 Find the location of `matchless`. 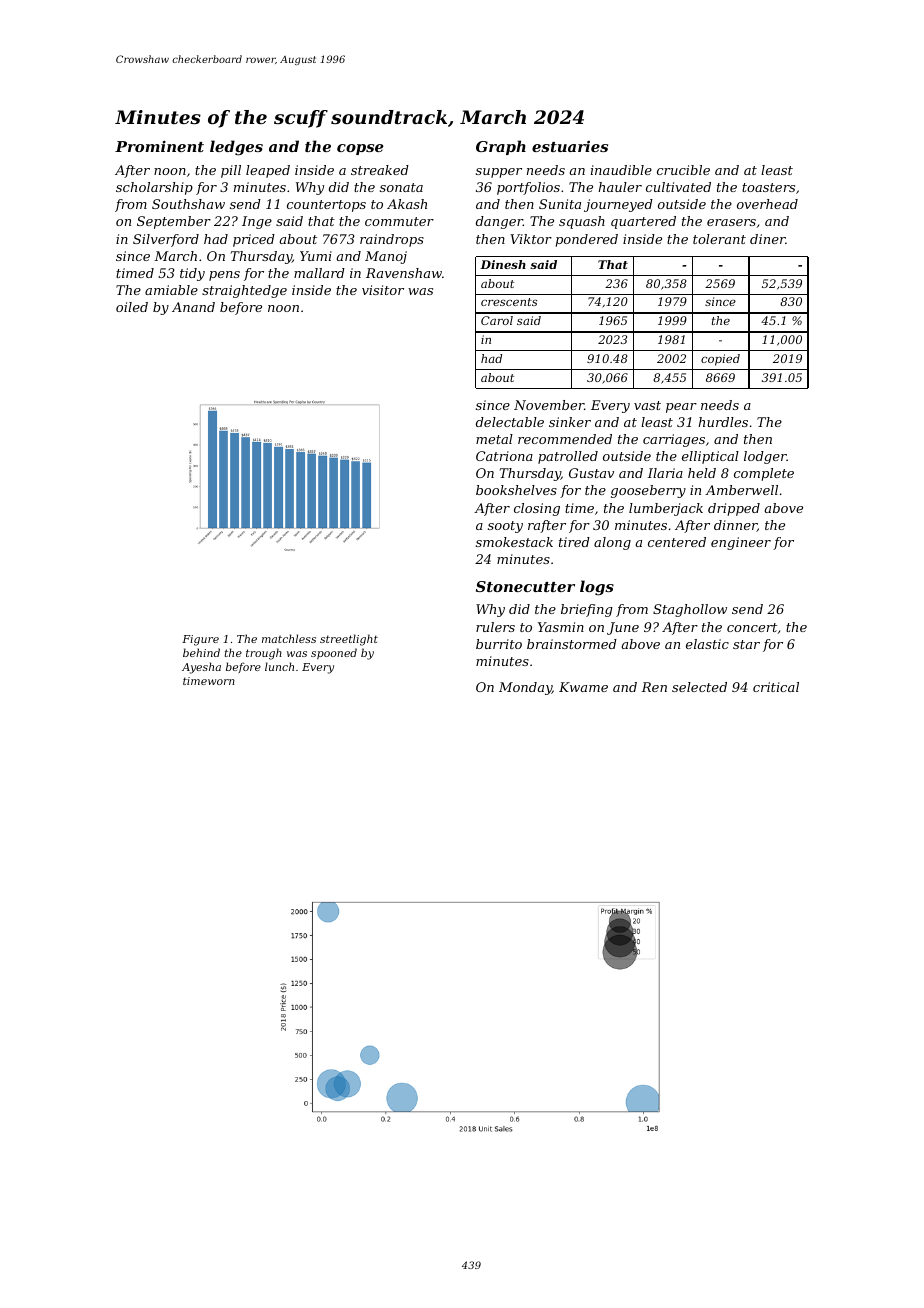

matchless is located at coordinates (289, 638).
